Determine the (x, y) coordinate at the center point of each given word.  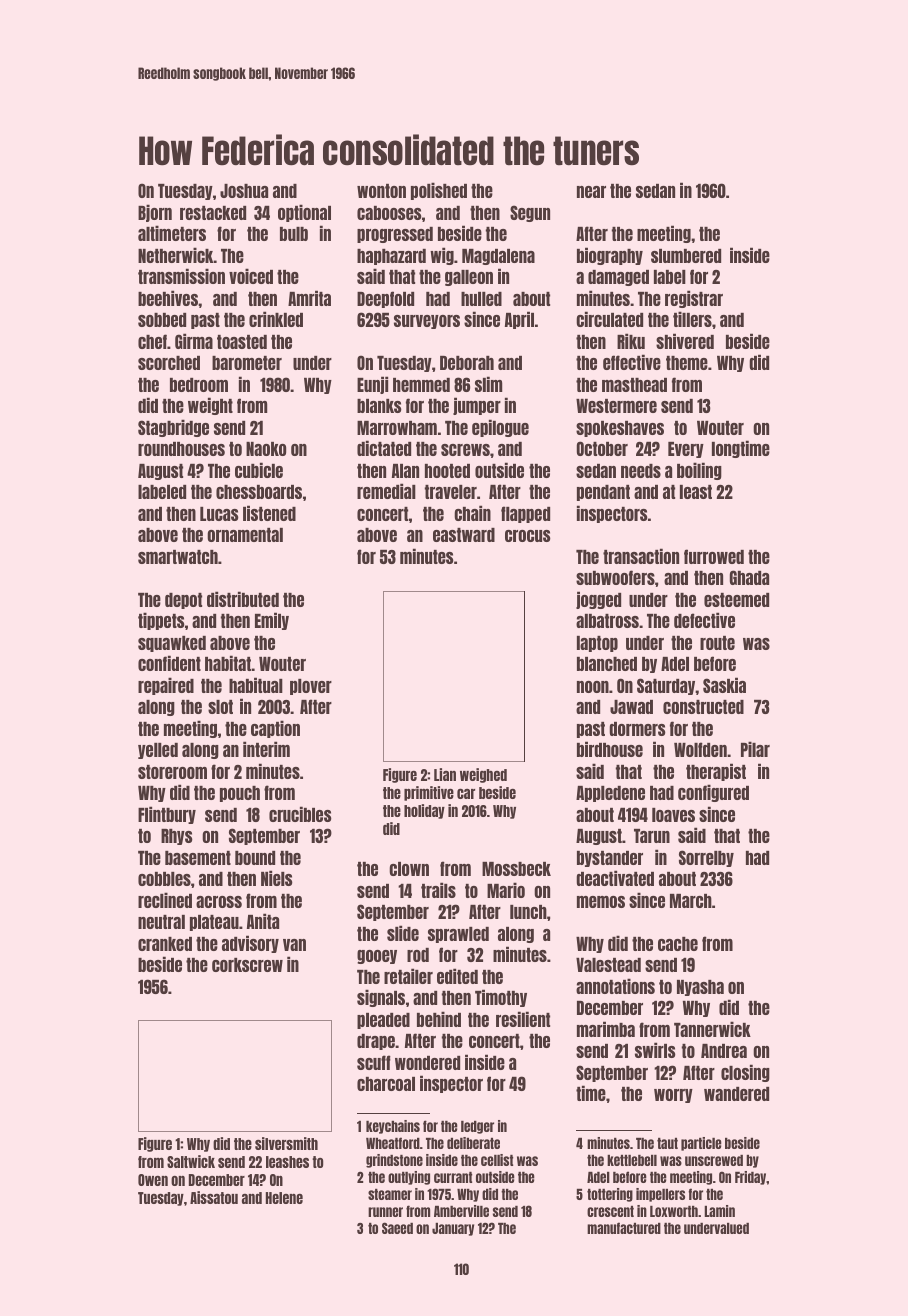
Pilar (755, 749)
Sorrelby (706, 858)
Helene (284, 1198)
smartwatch (178, 557)
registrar (694, 299)
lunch (528, 912)
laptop (597, 644)
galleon (469, 278)
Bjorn (155, 213)
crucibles (300, 814)
